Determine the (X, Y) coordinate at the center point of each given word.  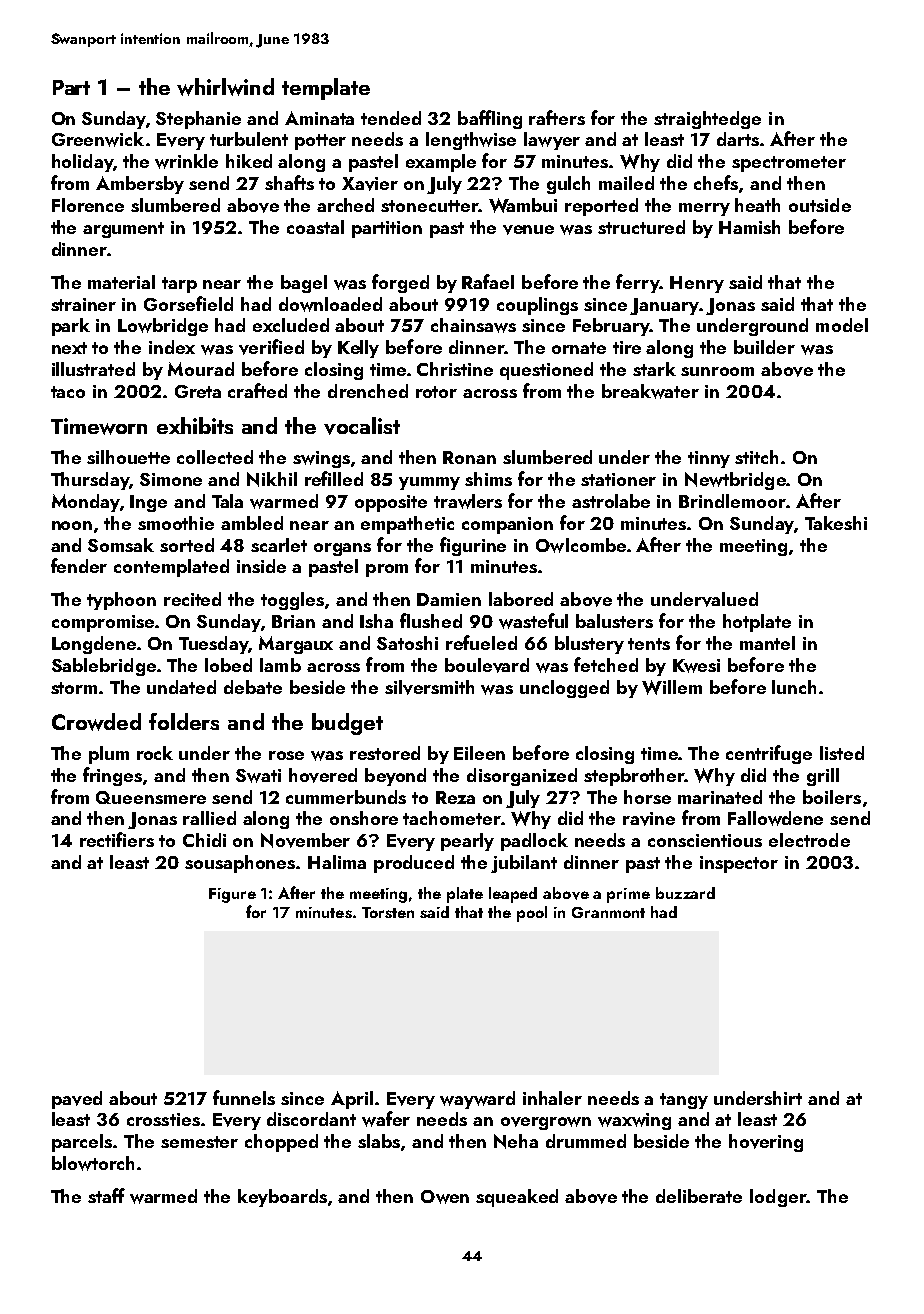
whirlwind (225, 87)
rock (155, 753)
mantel (767, 643)
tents (649, 644)
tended (391, 118)
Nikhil (272, 479)
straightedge (707, 120)
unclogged (564, 689)
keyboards (282, 1198)
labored (521, 599)
